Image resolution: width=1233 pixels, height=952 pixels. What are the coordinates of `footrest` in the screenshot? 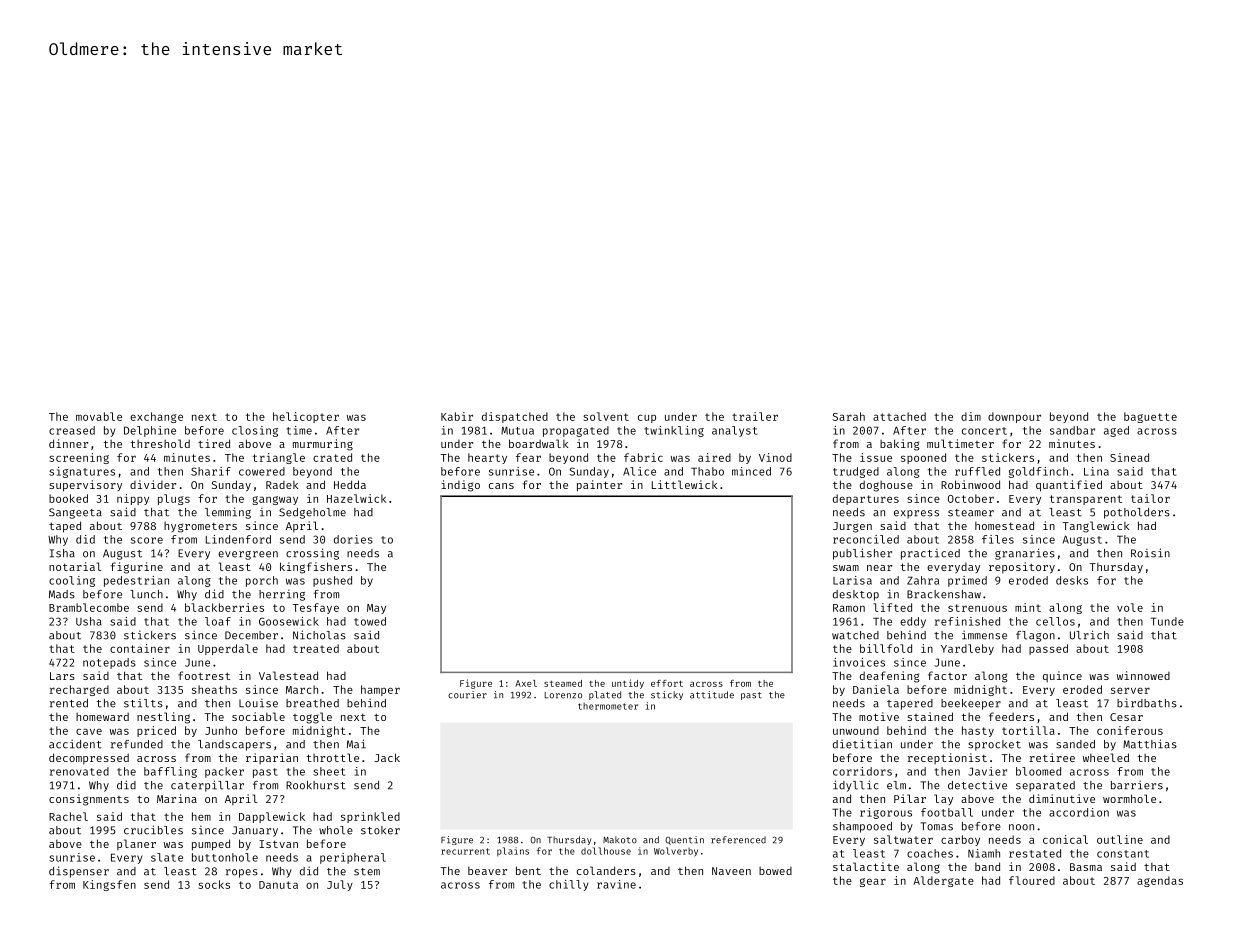 It's located at (204, 675).
